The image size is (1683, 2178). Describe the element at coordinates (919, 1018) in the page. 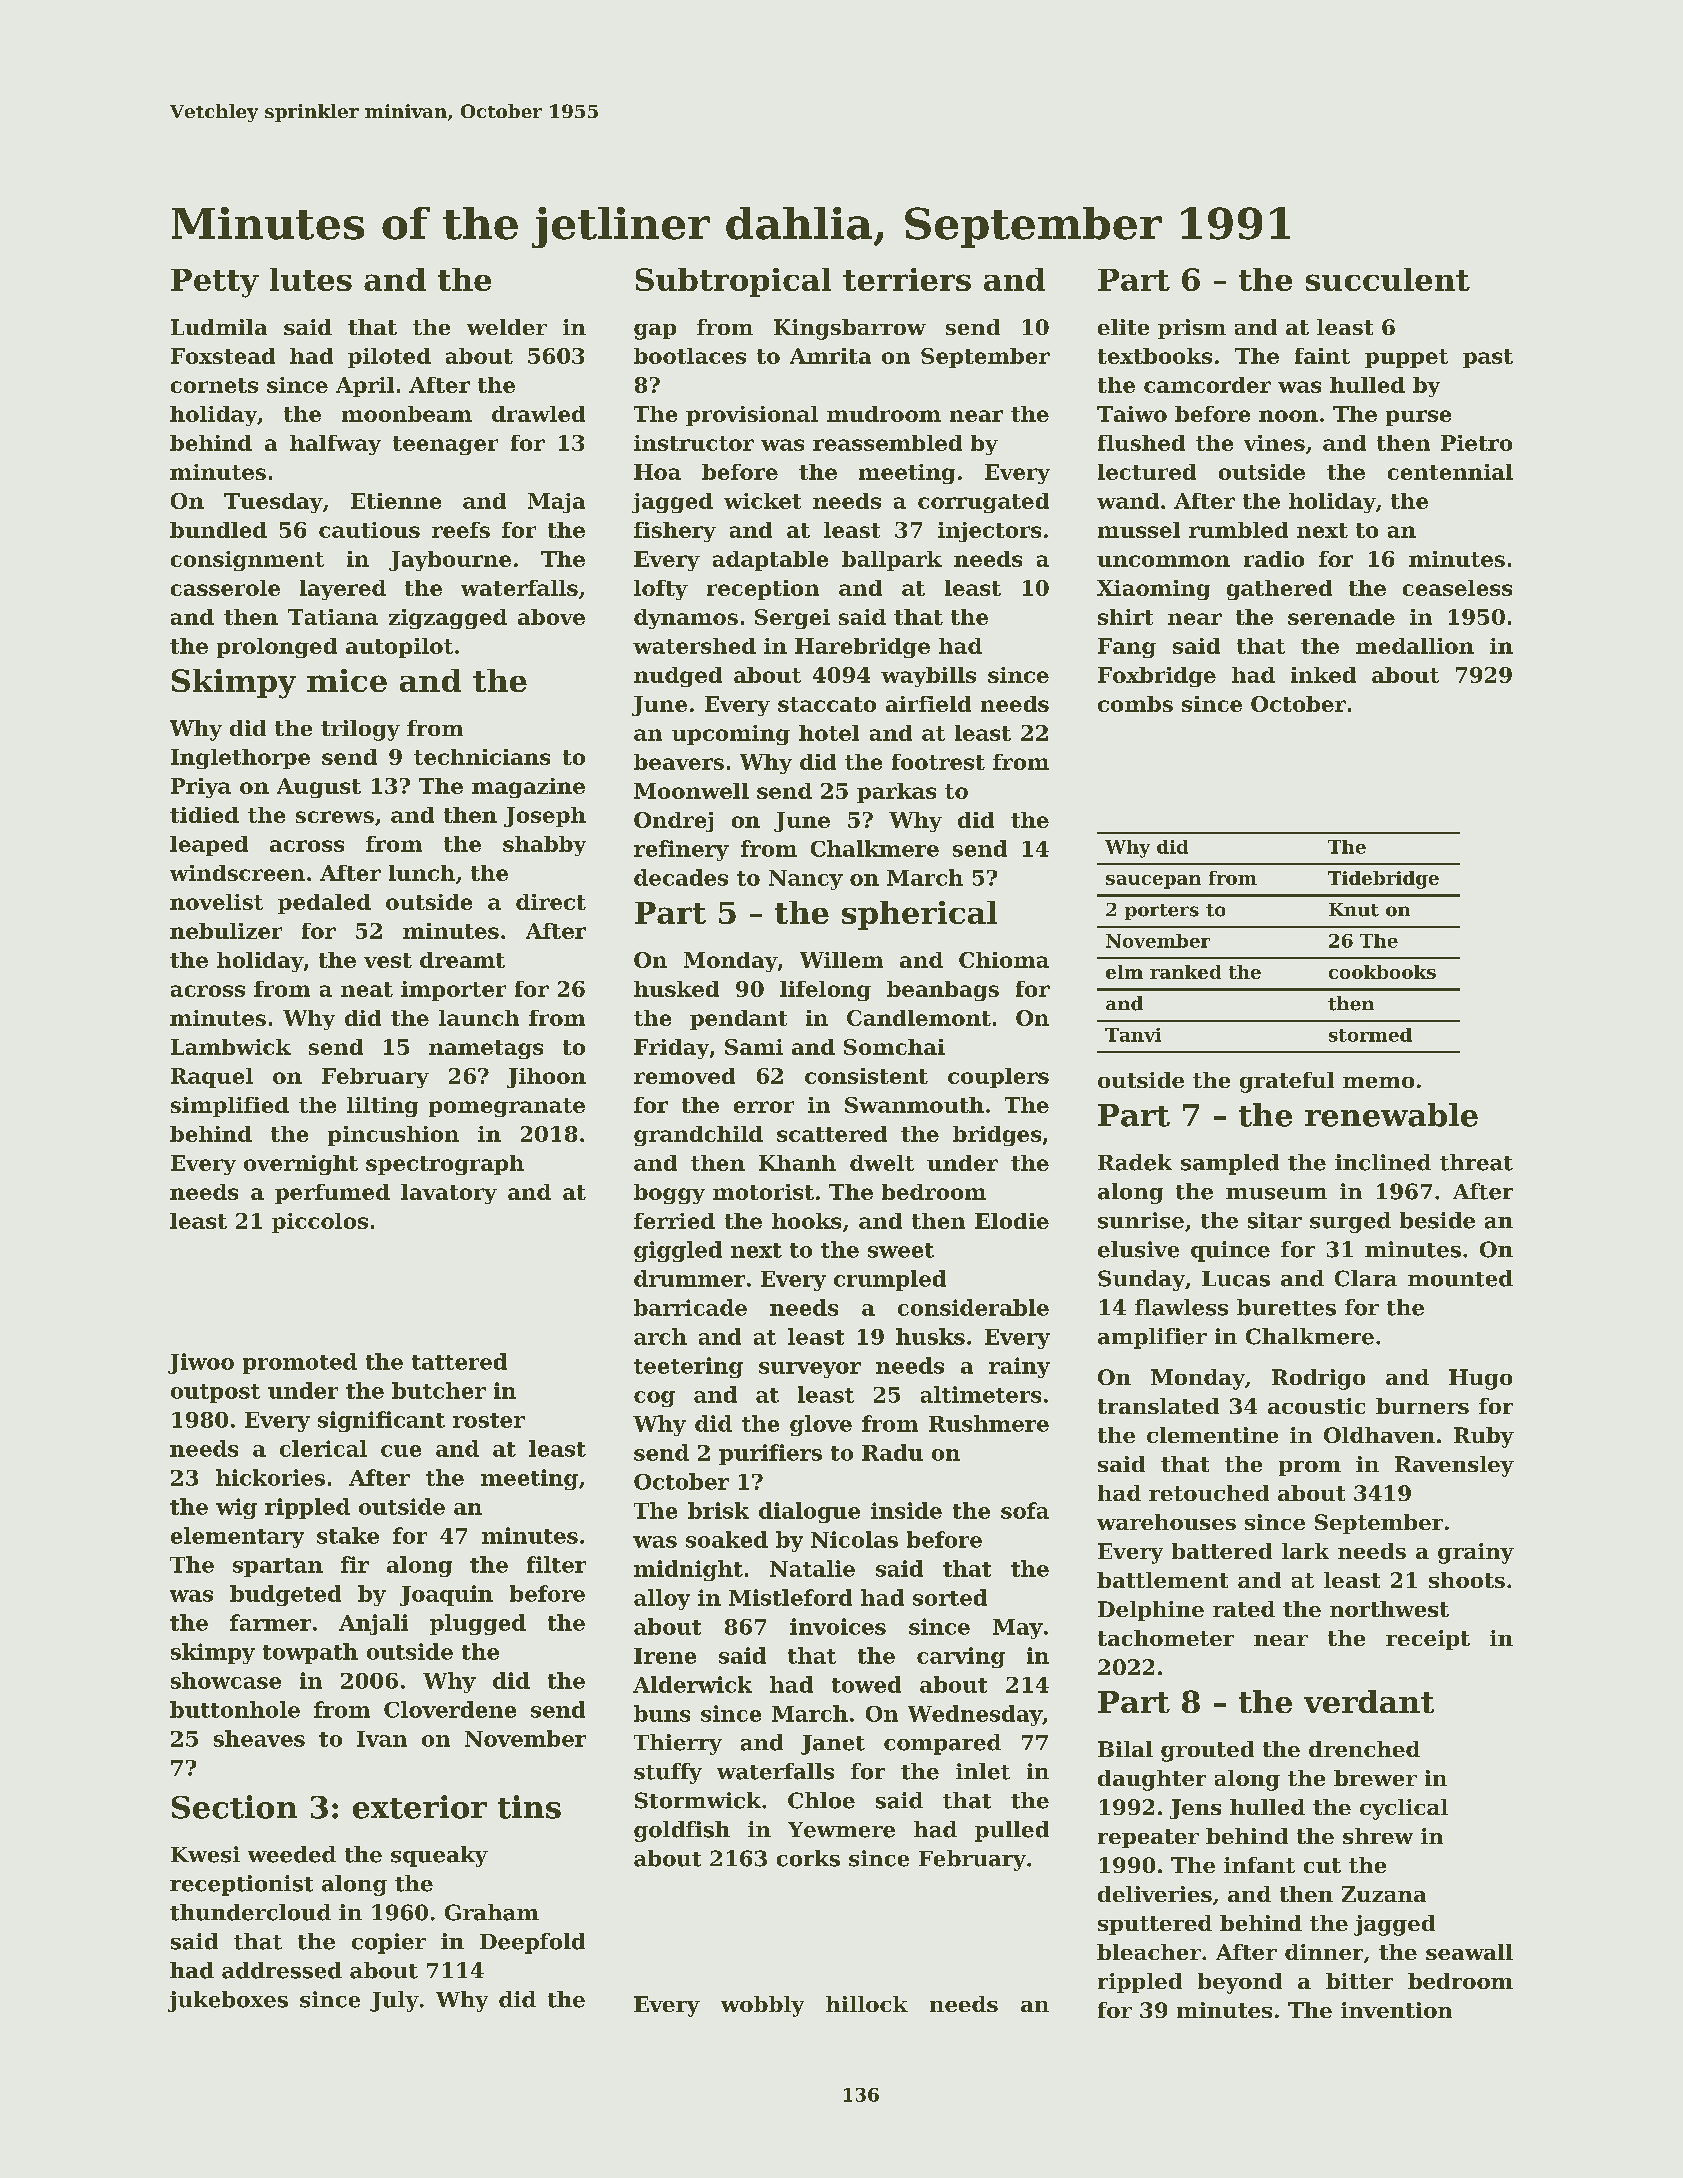

I see `Candlemont` at that location.
